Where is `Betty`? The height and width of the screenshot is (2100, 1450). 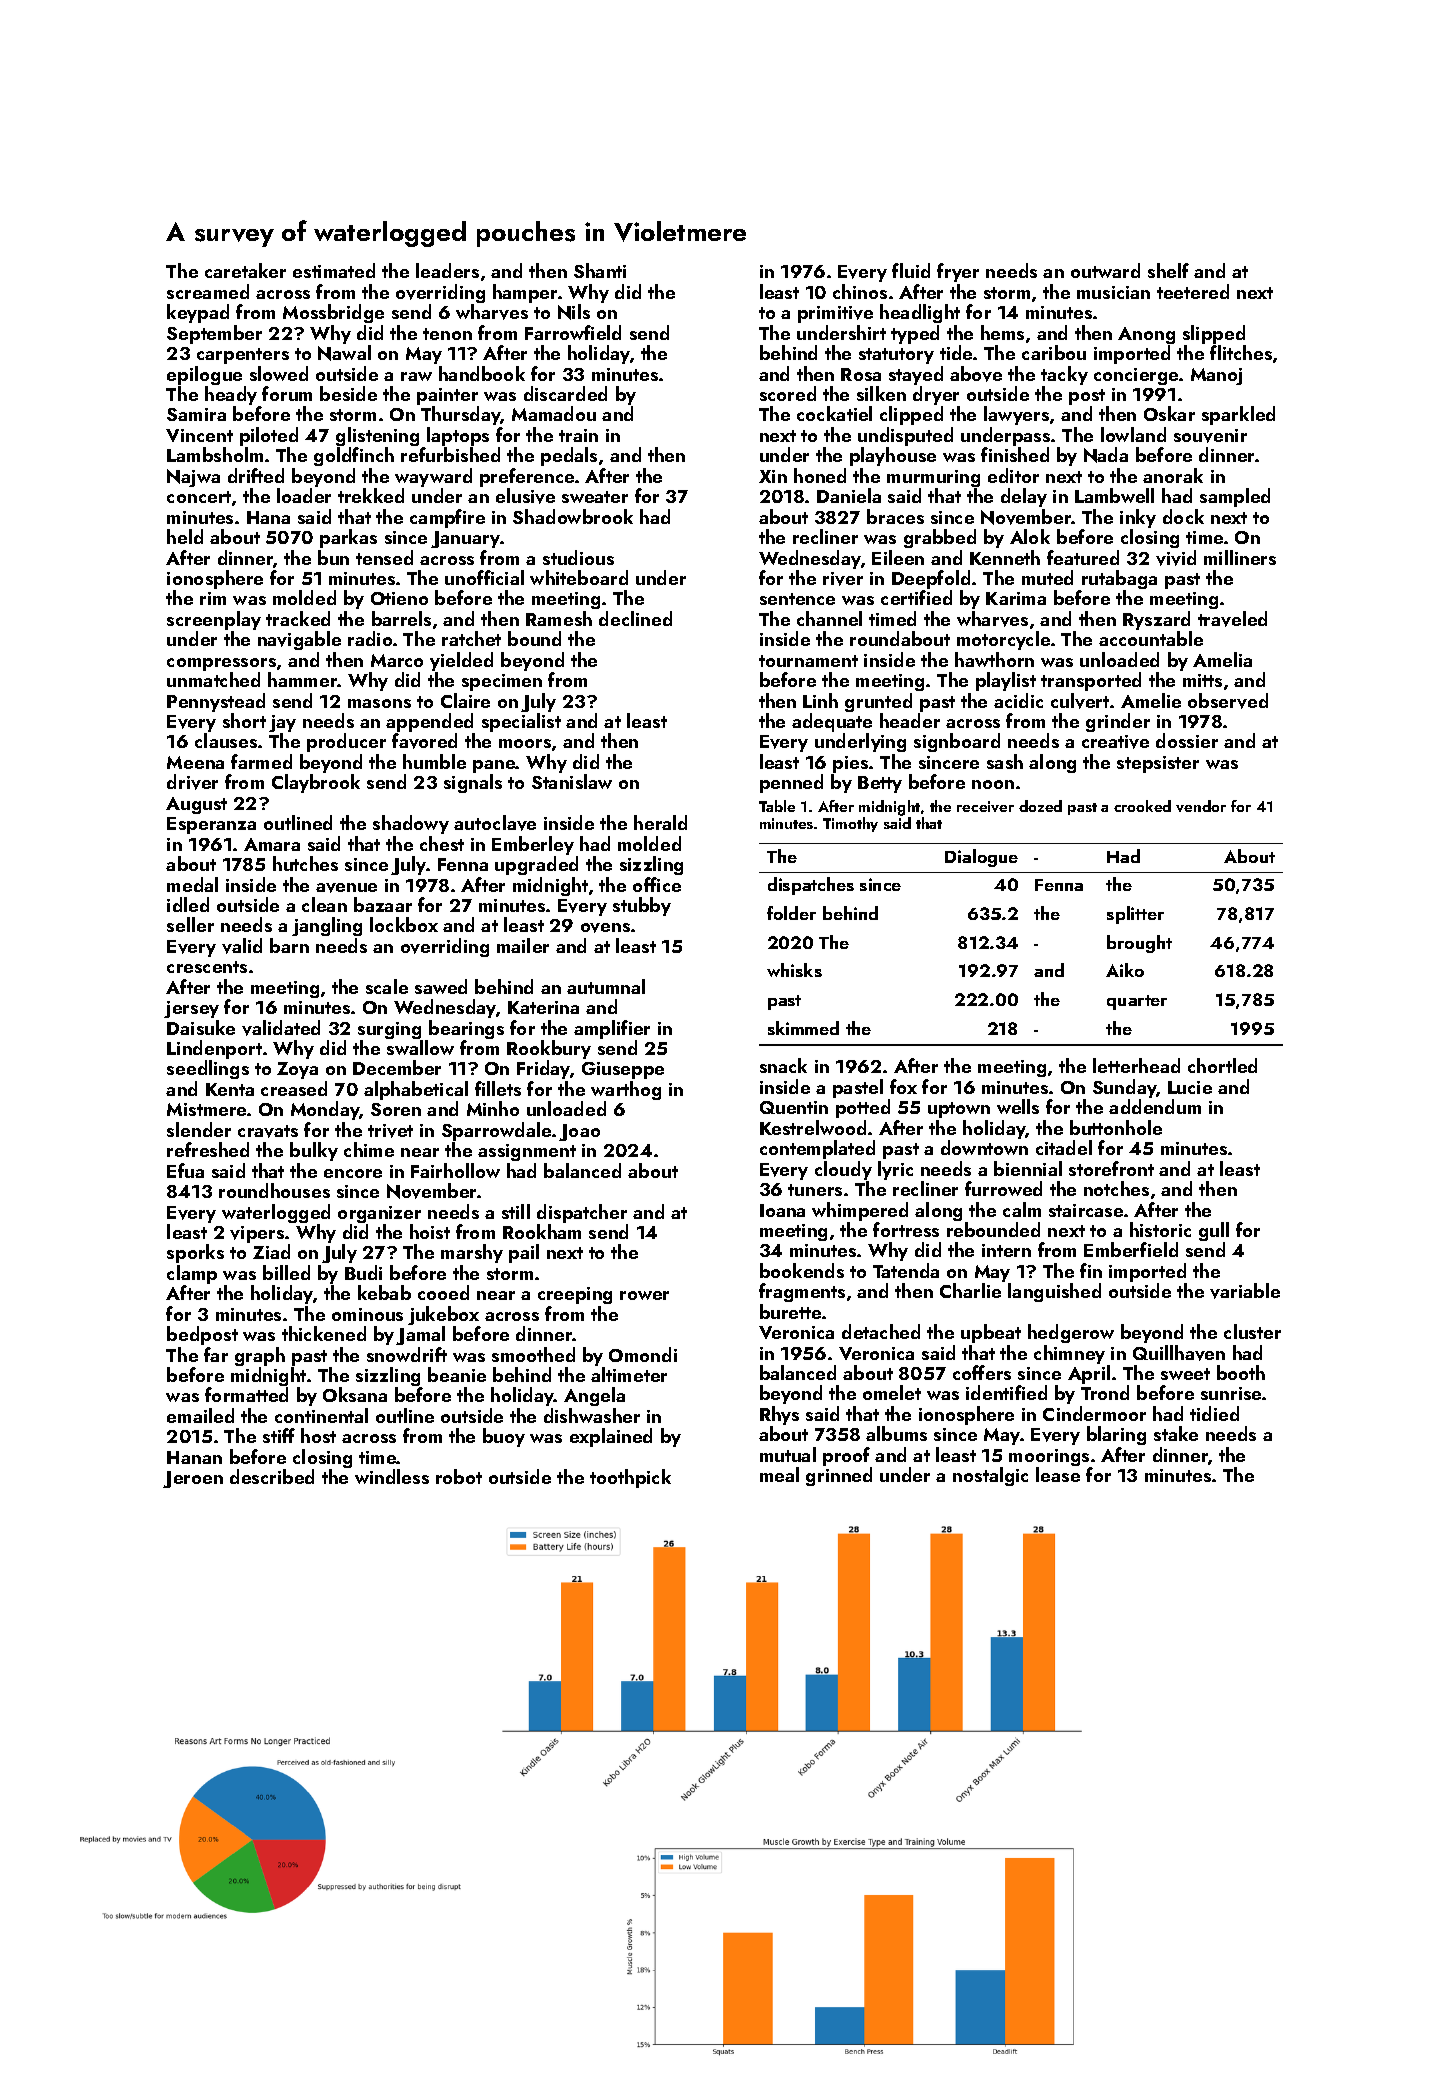 Betty is located at coordinates (880, 784).
